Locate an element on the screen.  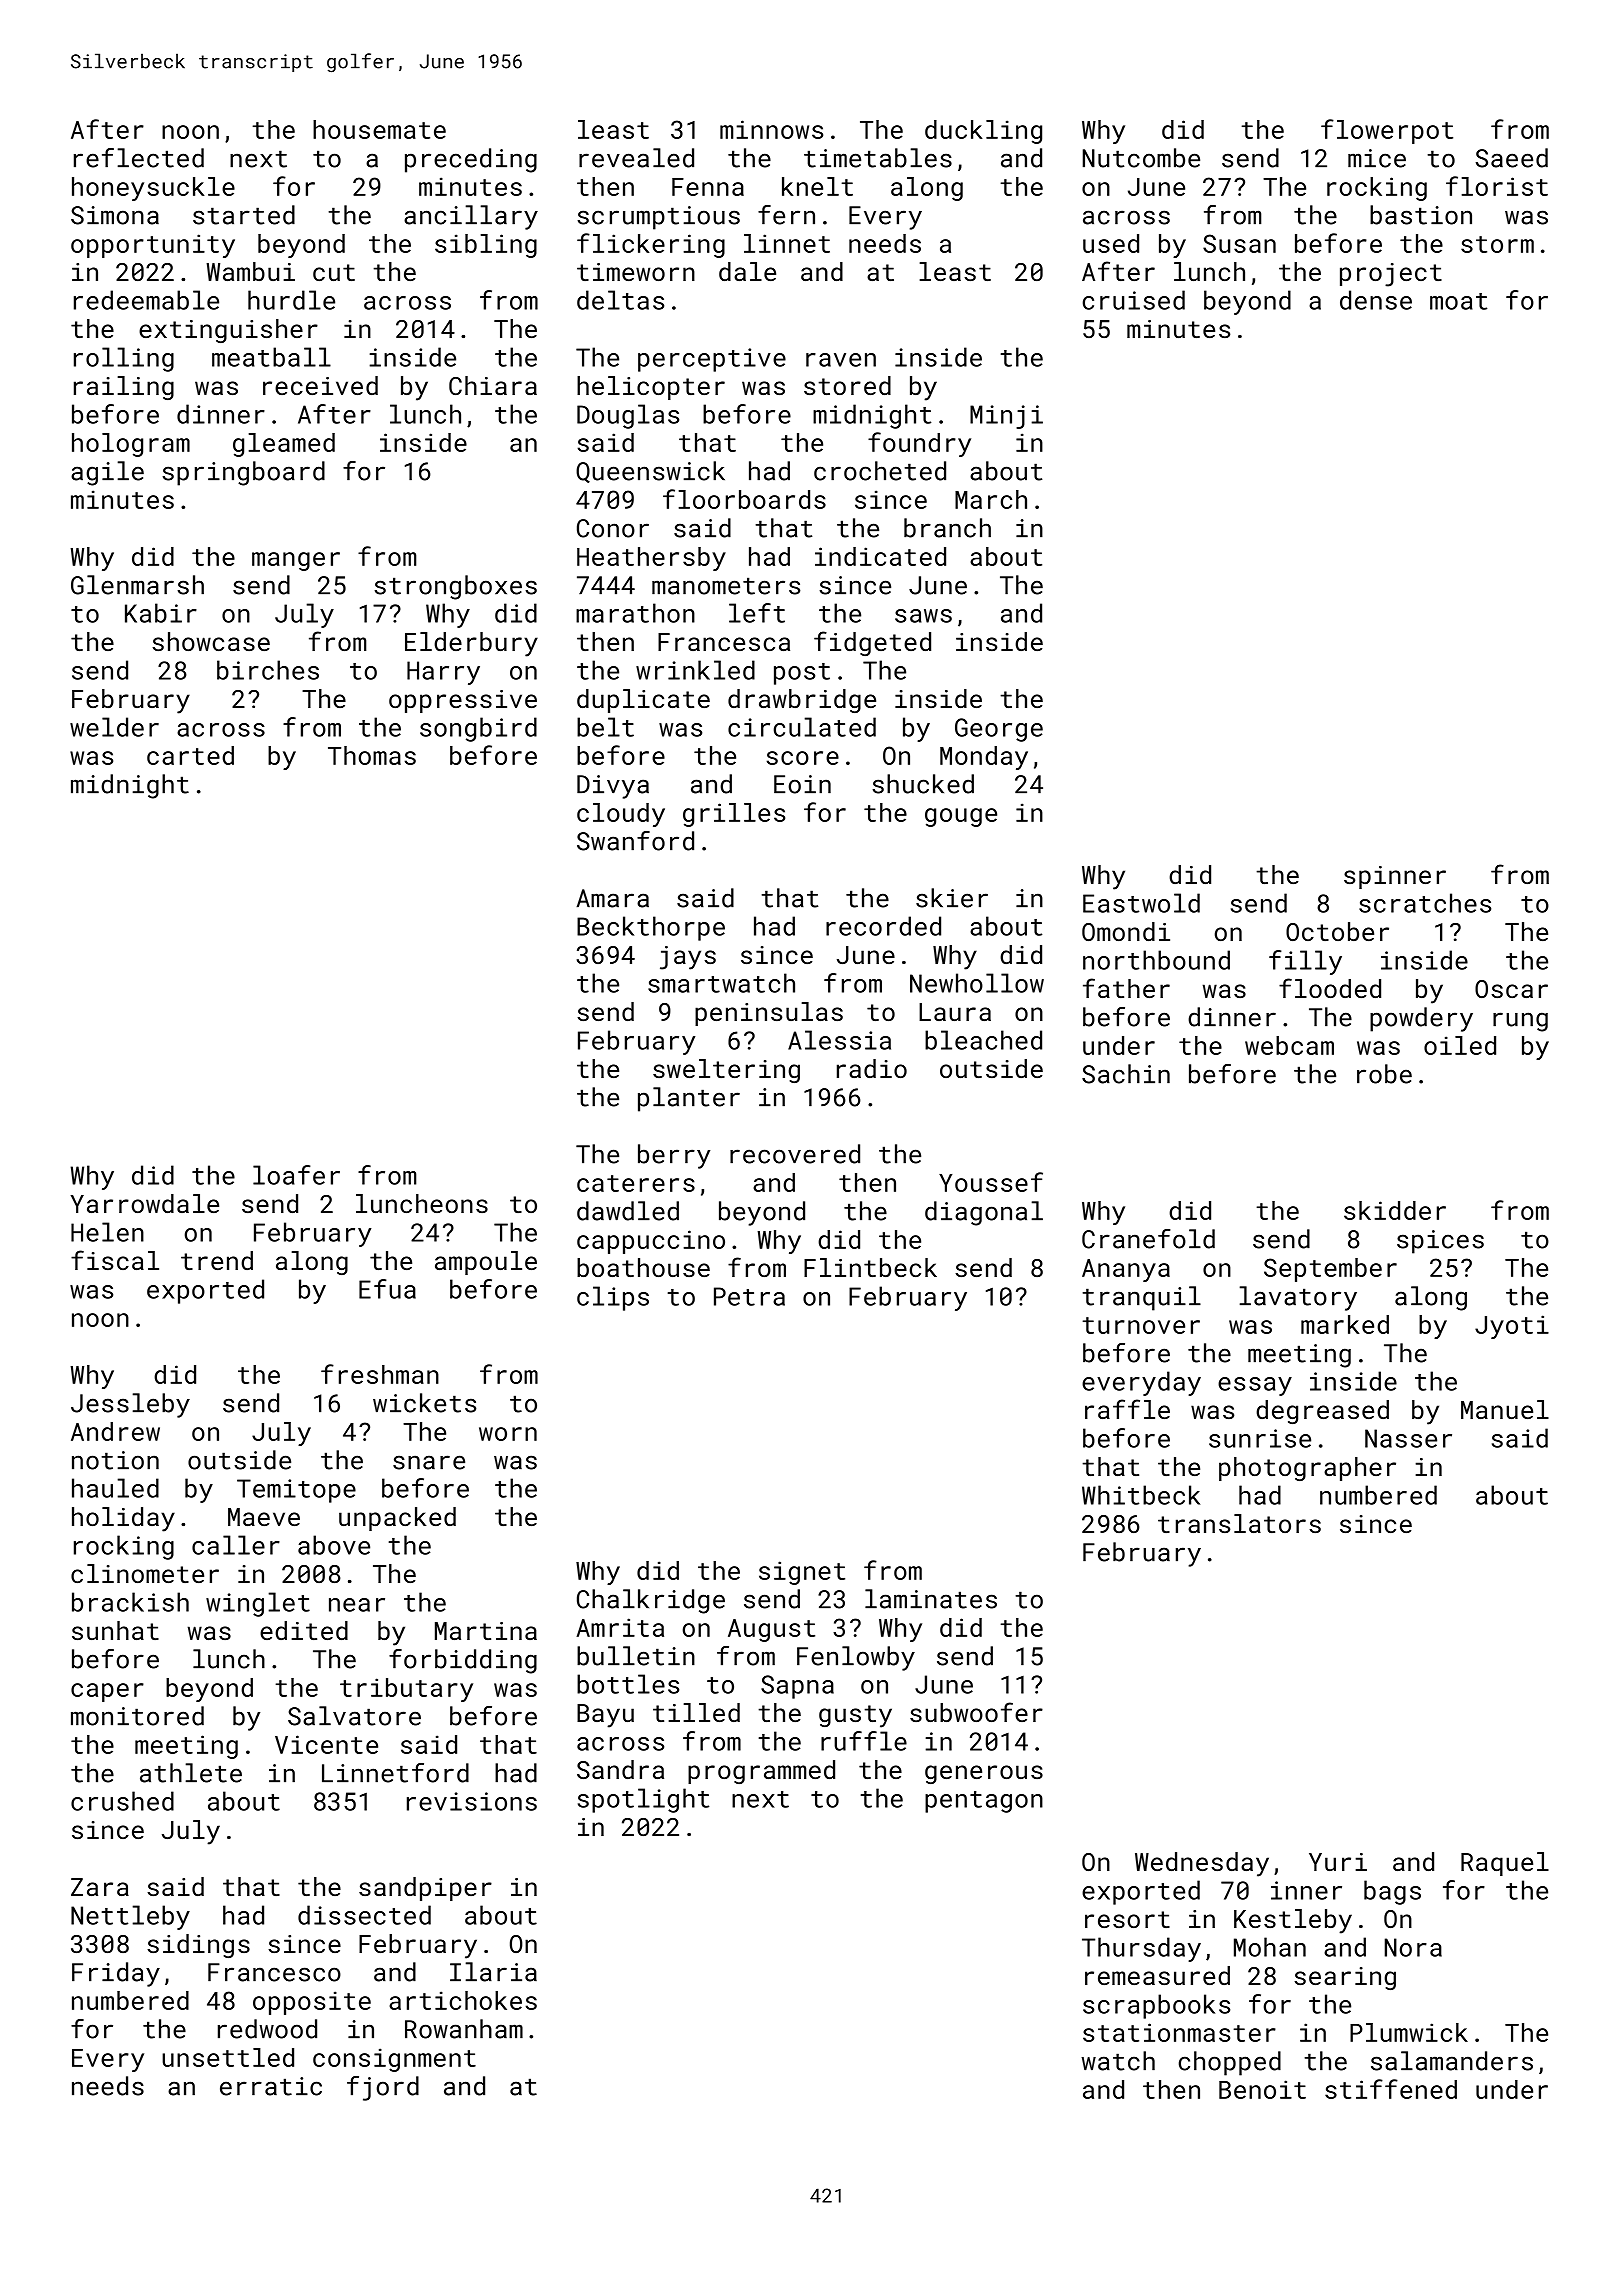
loafer is located at coordinates (296, 1175).
